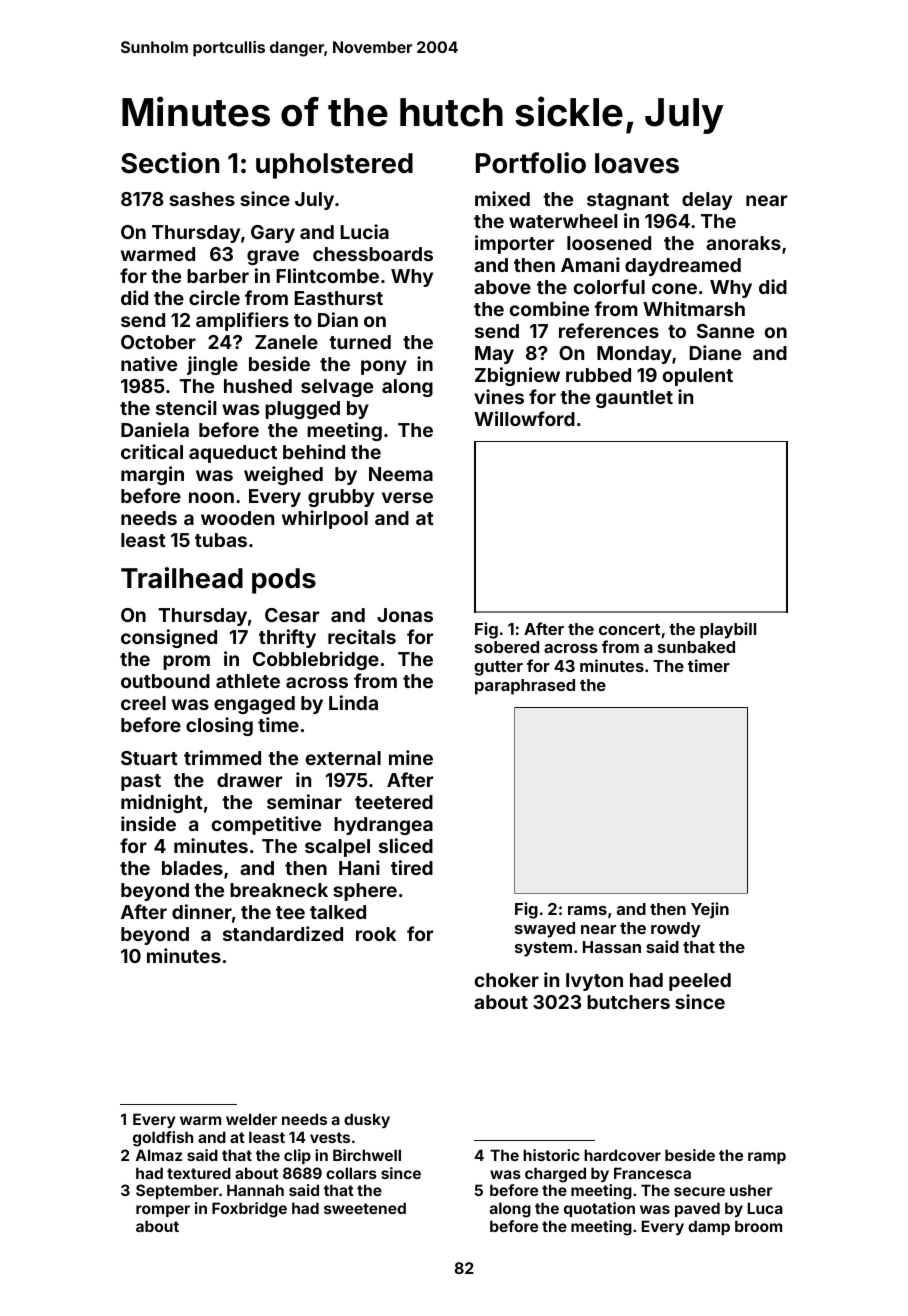  I want to click on goldfish, so click(163, 1139).
